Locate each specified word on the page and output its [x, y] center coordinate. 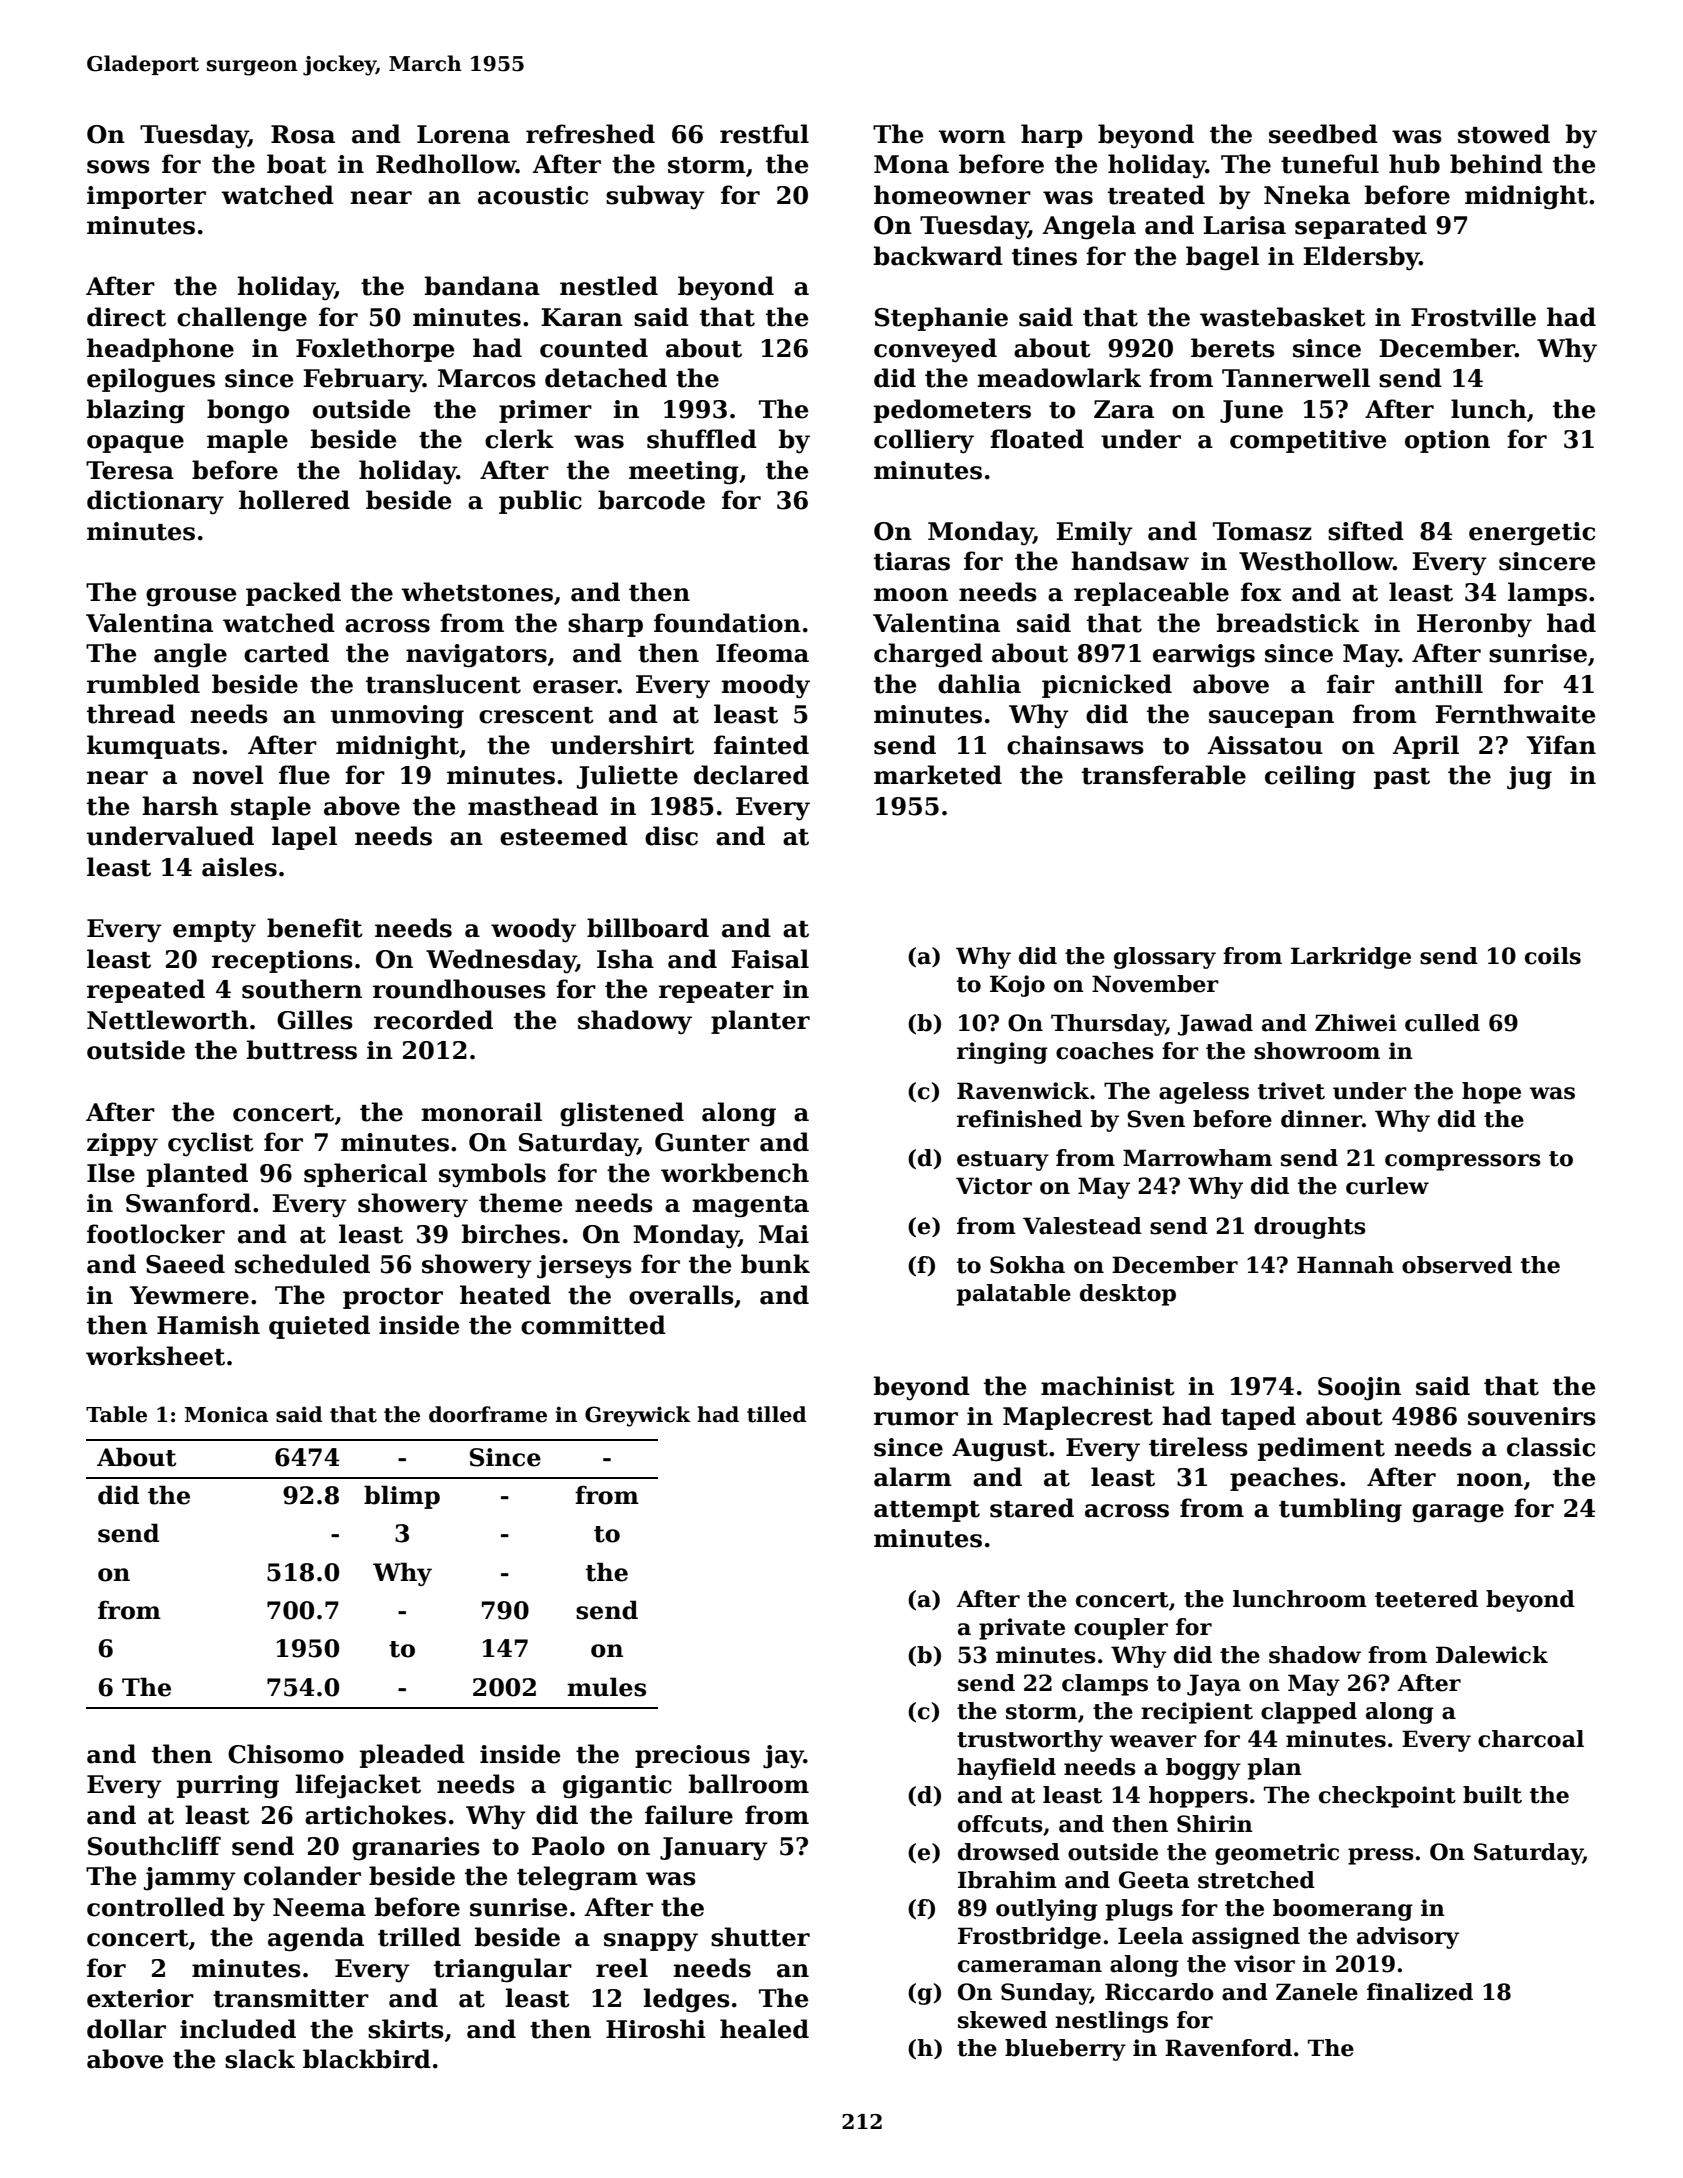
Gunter [702, 1142]
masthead [533, 806]
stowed [1504, 134]
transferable [1164, 775]
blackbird [367, 2059]
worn [972, 137]
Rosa [303, 134]
